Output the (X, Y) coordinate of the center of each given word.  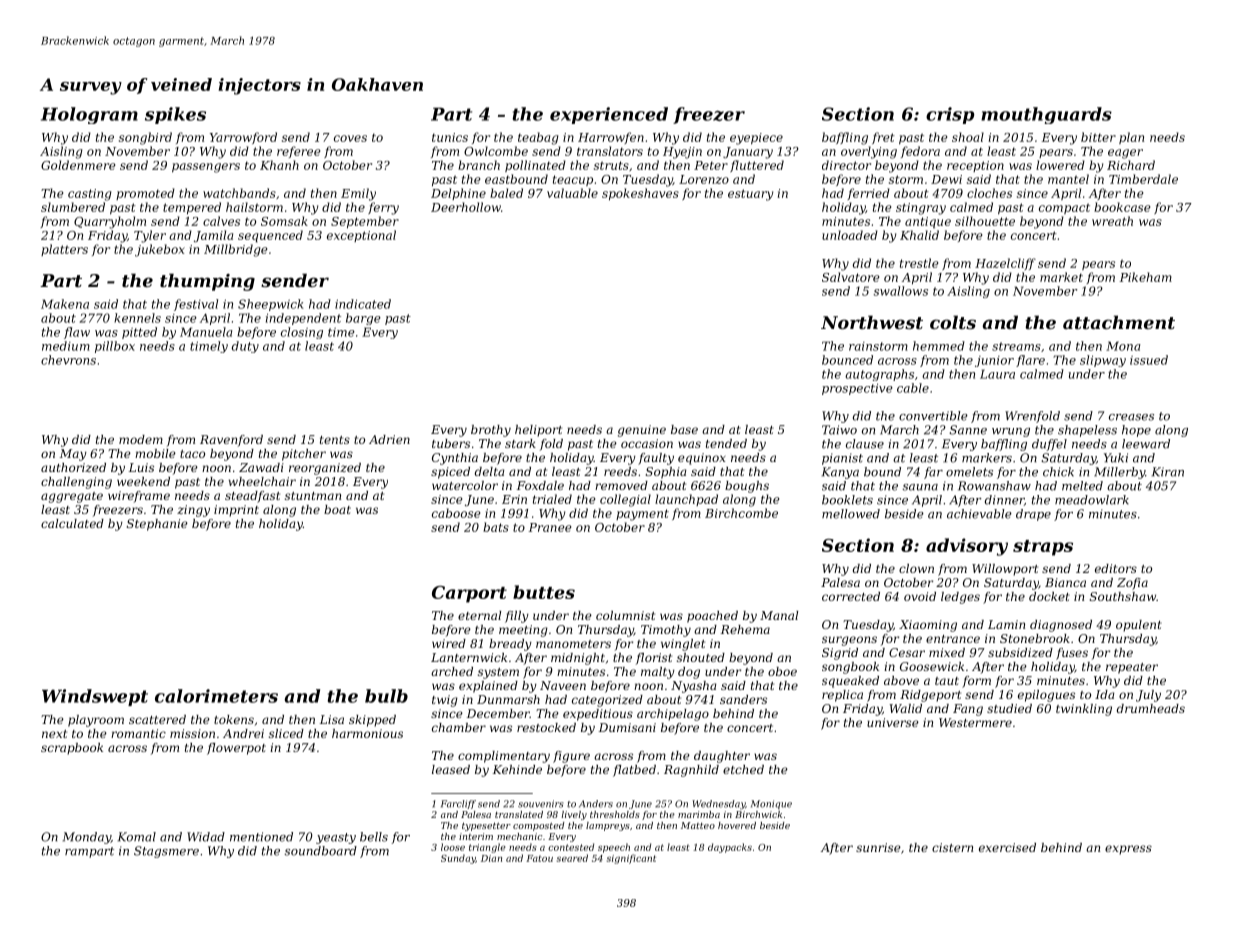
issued (1149, 360)
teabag (538, 138)
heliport (538, 431)
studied (1009, 708)
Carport (469, 594)
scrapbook (72, 749)
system (498, 673)
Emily (358, 194)
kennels (137, 318)
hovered (737, 825)
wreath (1112, 221)
